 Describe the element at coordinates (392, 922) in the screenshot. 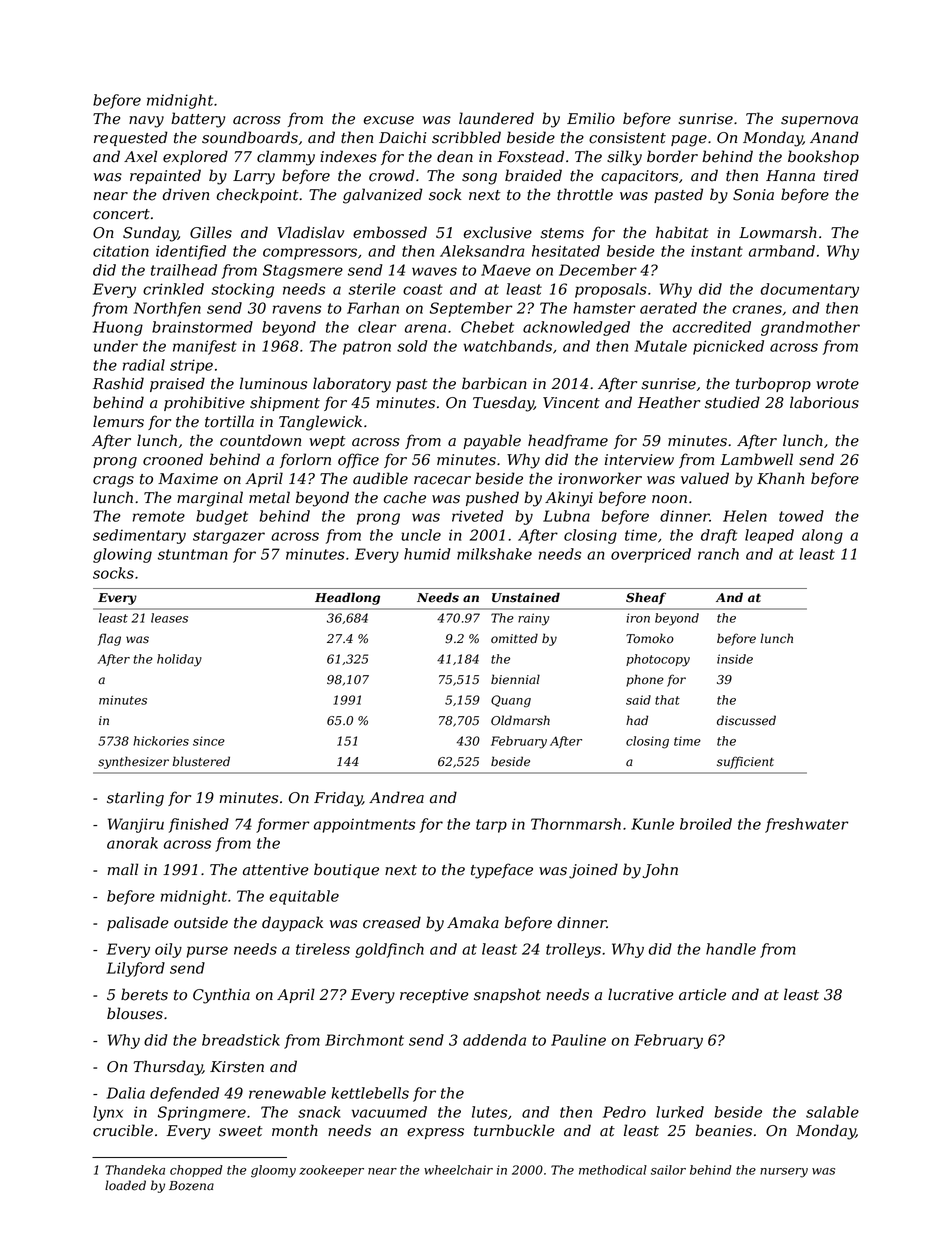

I see `creased` at that location.
